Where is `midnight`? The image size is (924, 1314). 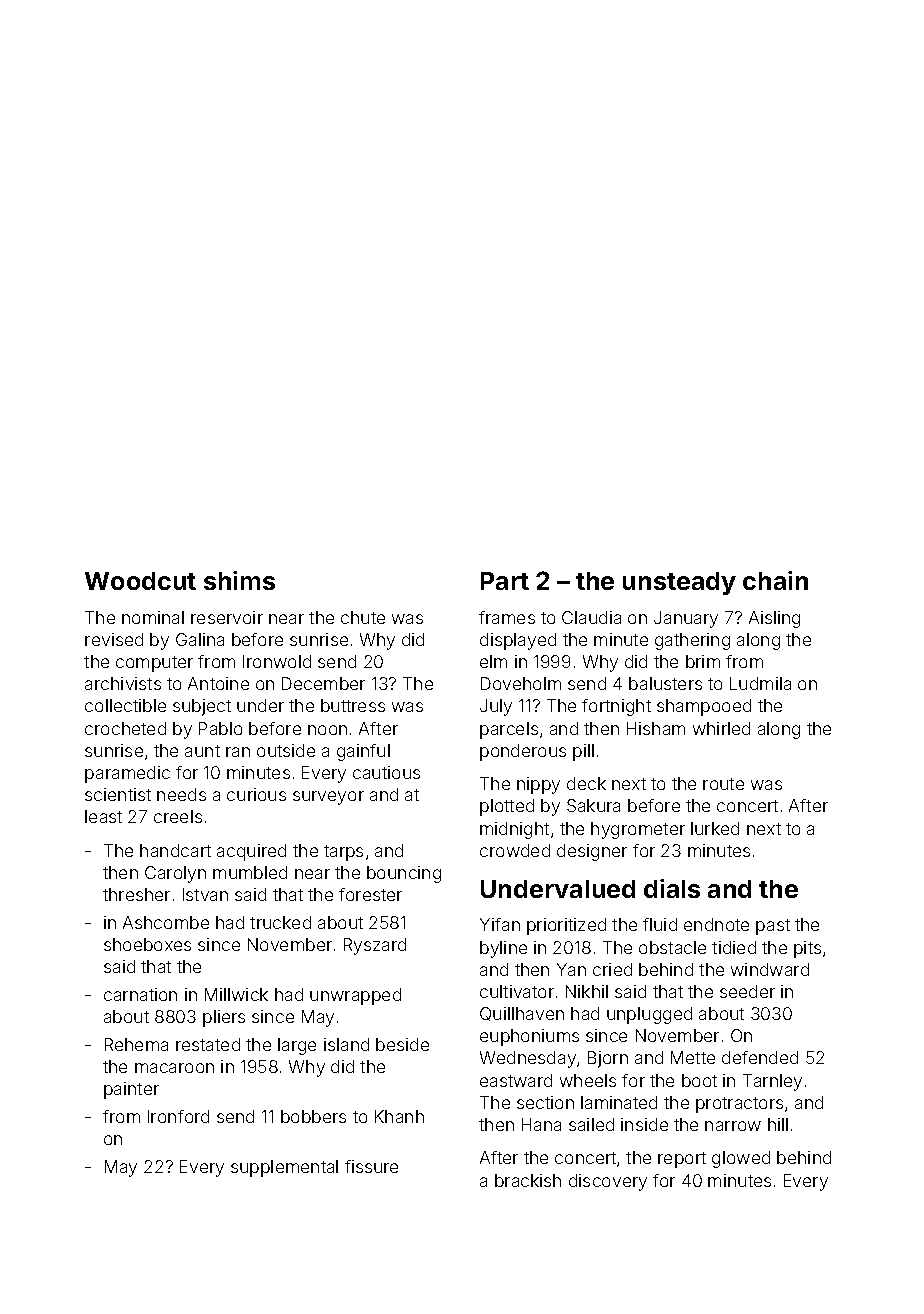
midnight is located at coordinates (514, 830).
